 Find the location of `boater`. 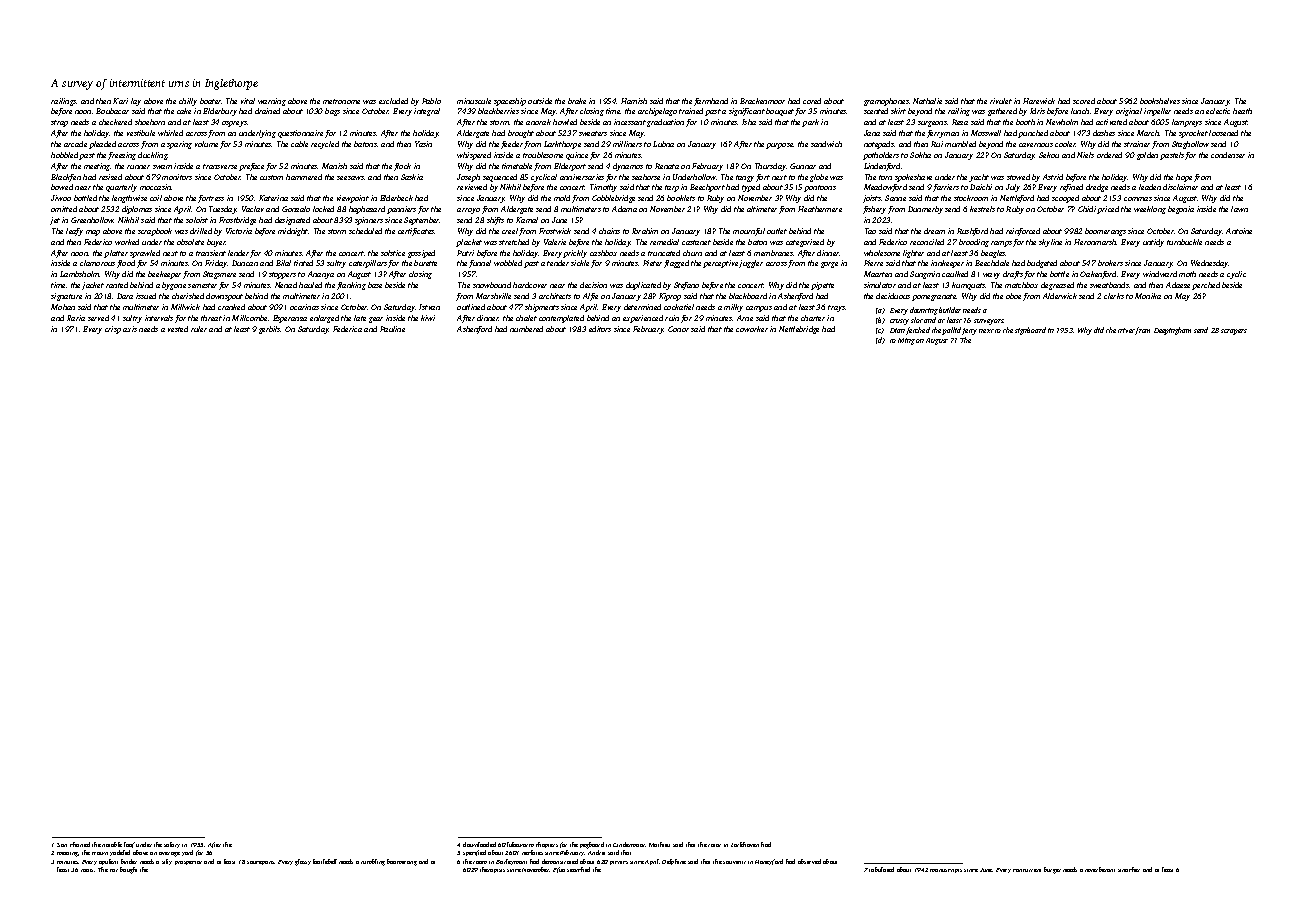

boater is located at coordinates (211, 101).
